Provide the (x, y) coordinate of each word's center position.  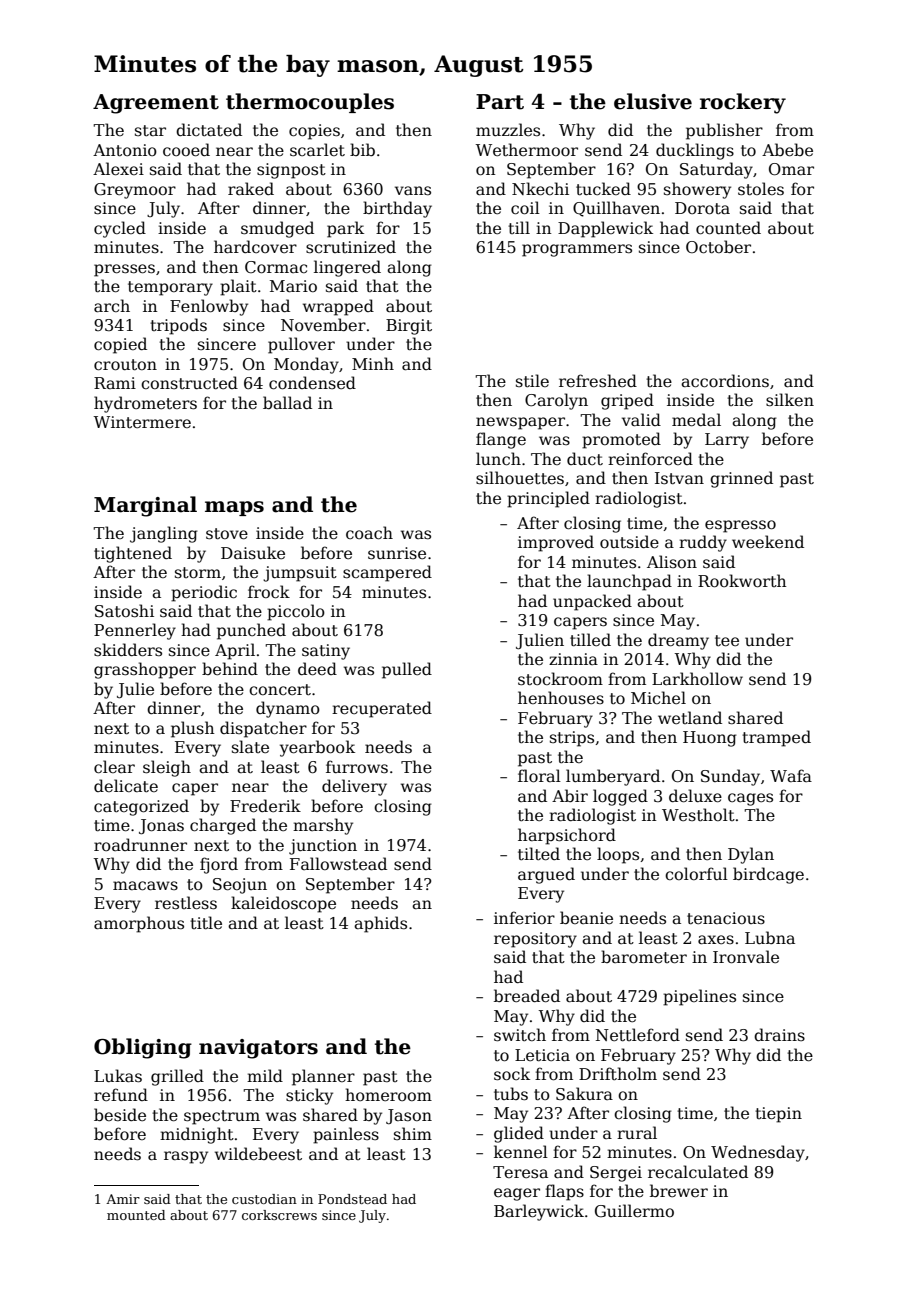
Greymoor (135, 191)
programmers (577, 250)
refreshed (598, 380)
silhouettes (520, 478)
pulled (407, 670)
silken (790, 399)
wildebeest (258, 1154)
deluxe (695, 796)
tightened (133, 554)
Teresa (520, 1172)
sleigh (167, 768)
